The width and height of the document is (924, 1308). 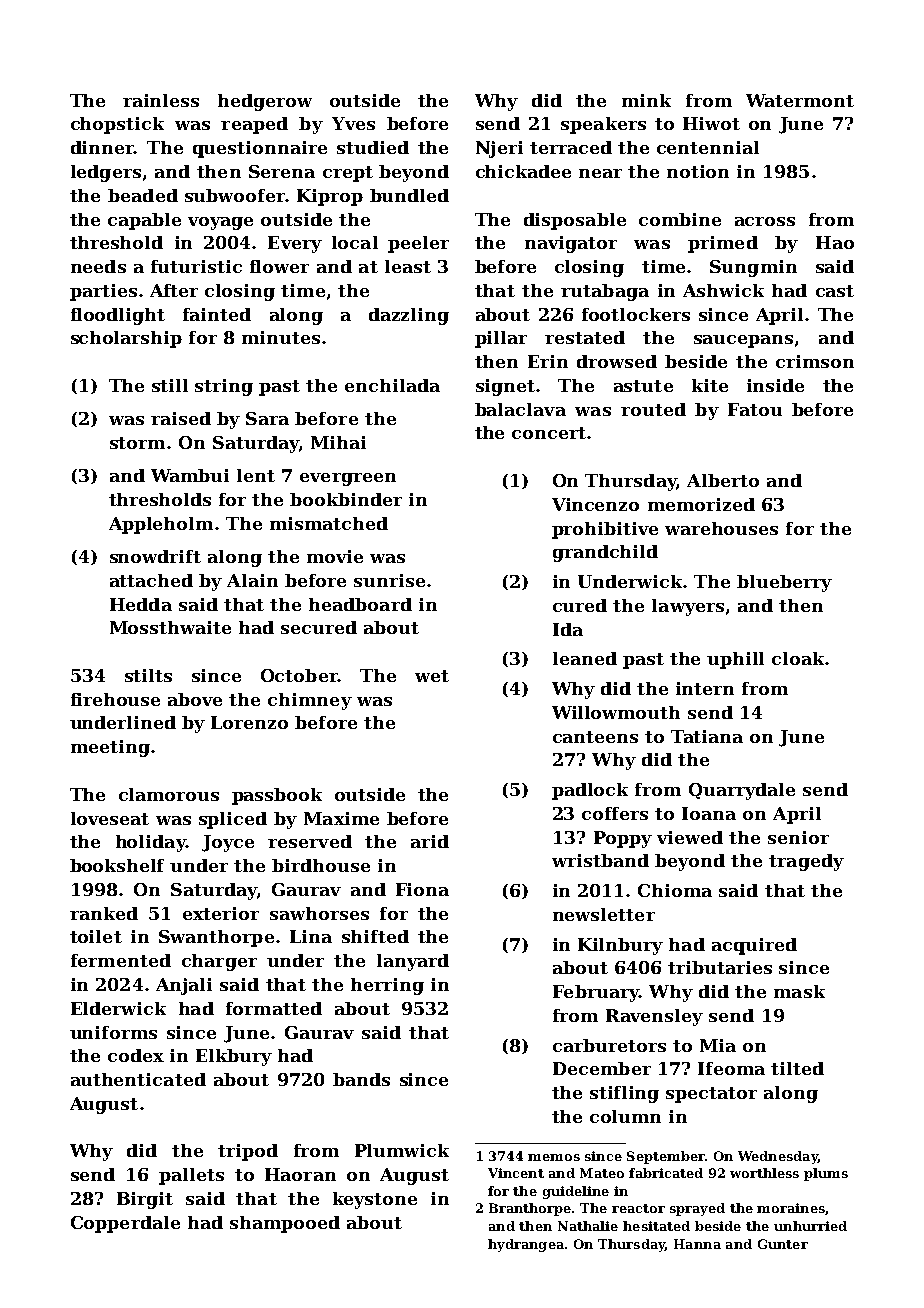 What do you see at coordinates (161, 100) in the document?
I see `rainless` at bounding box center [161, 100].
